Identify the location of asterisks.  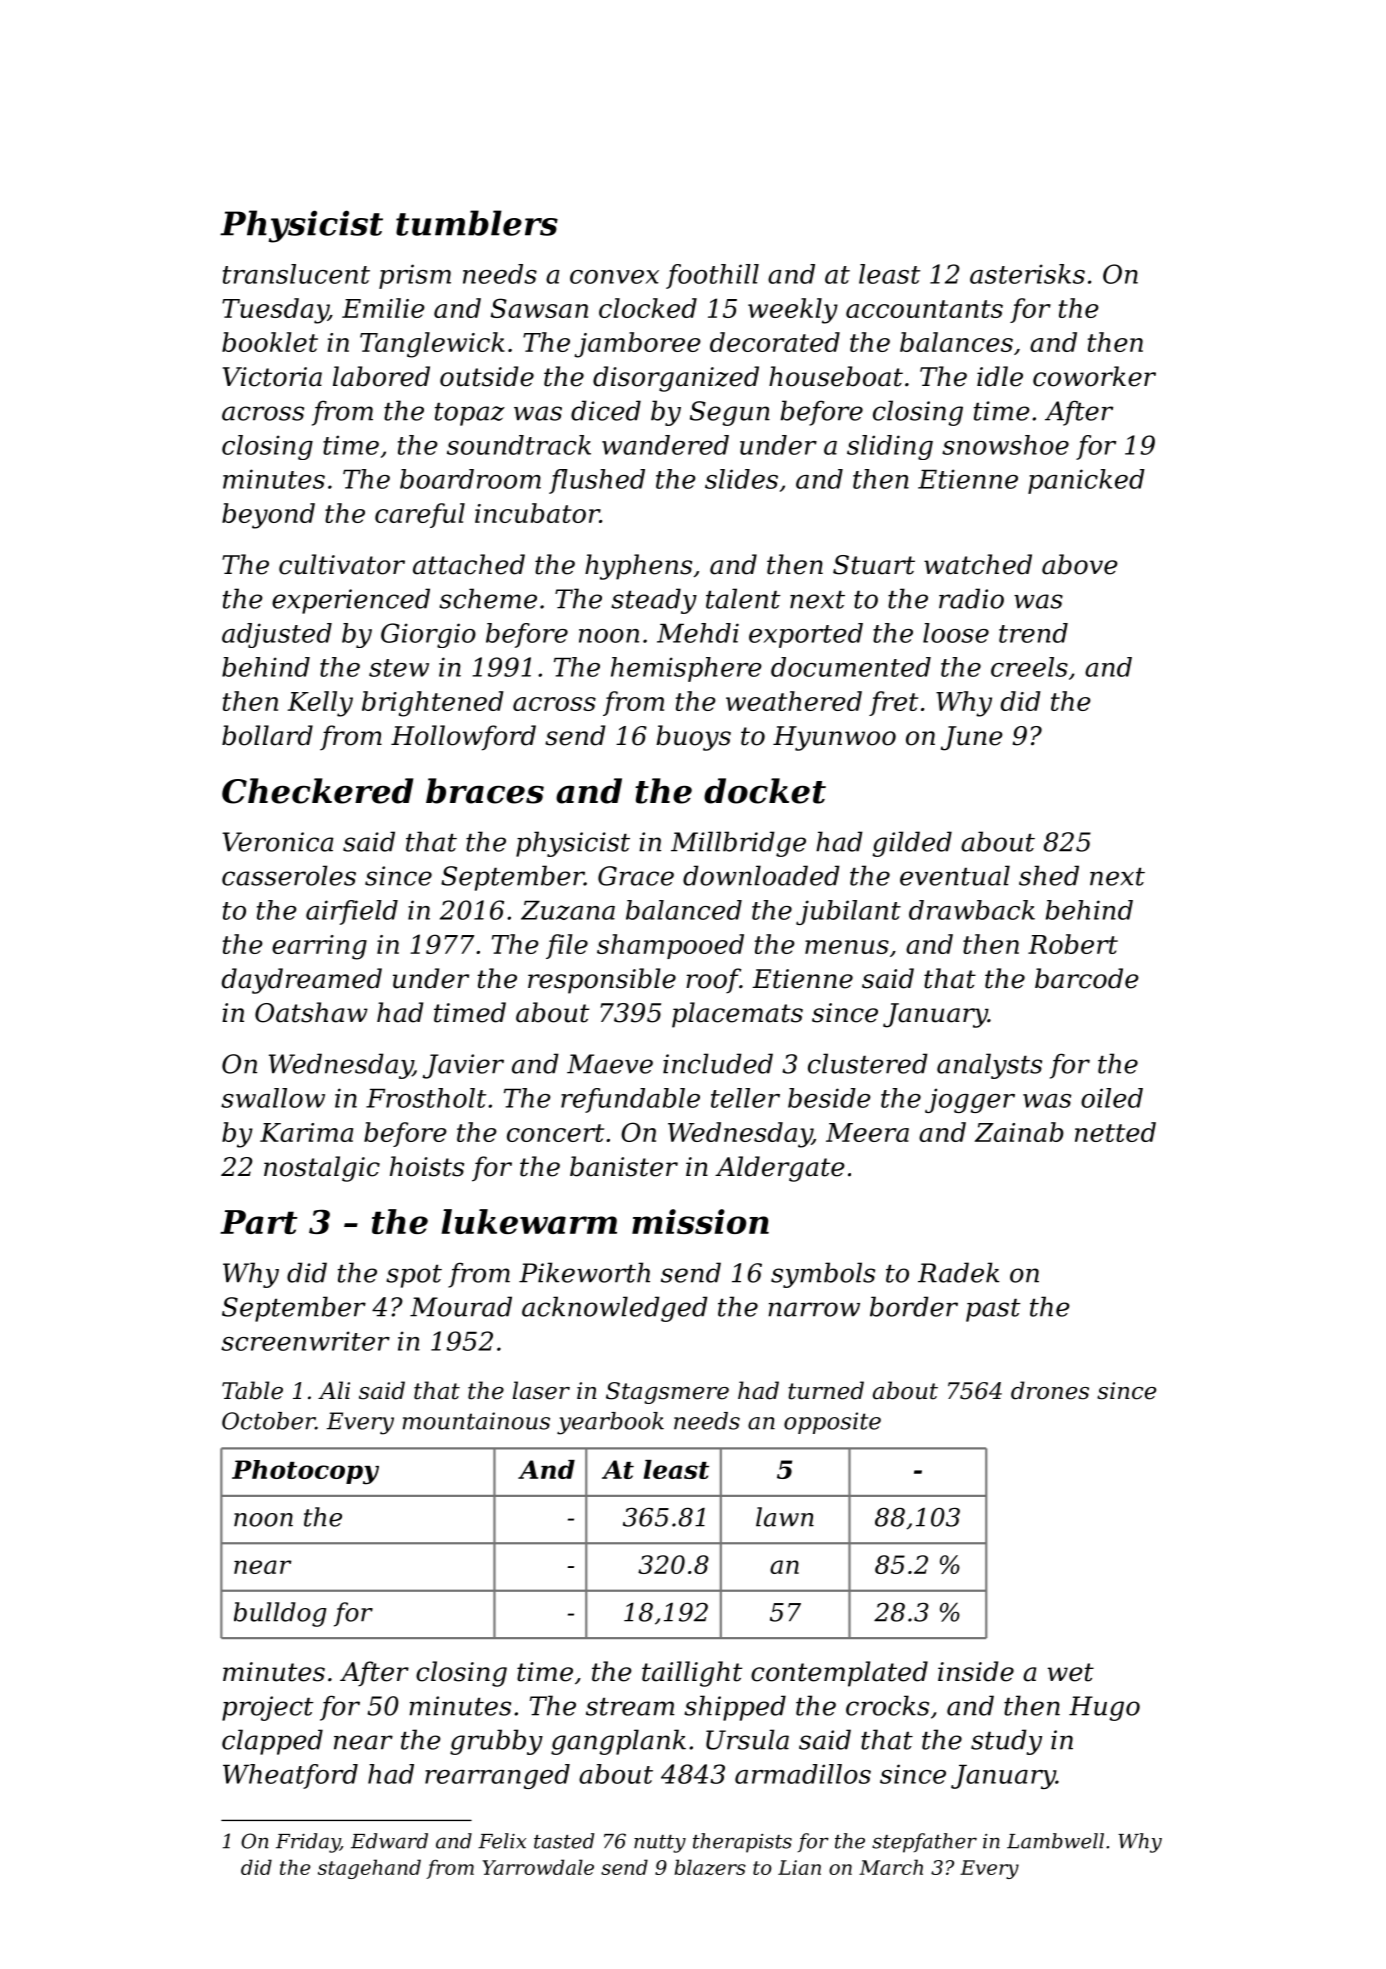
(1027, 274).
